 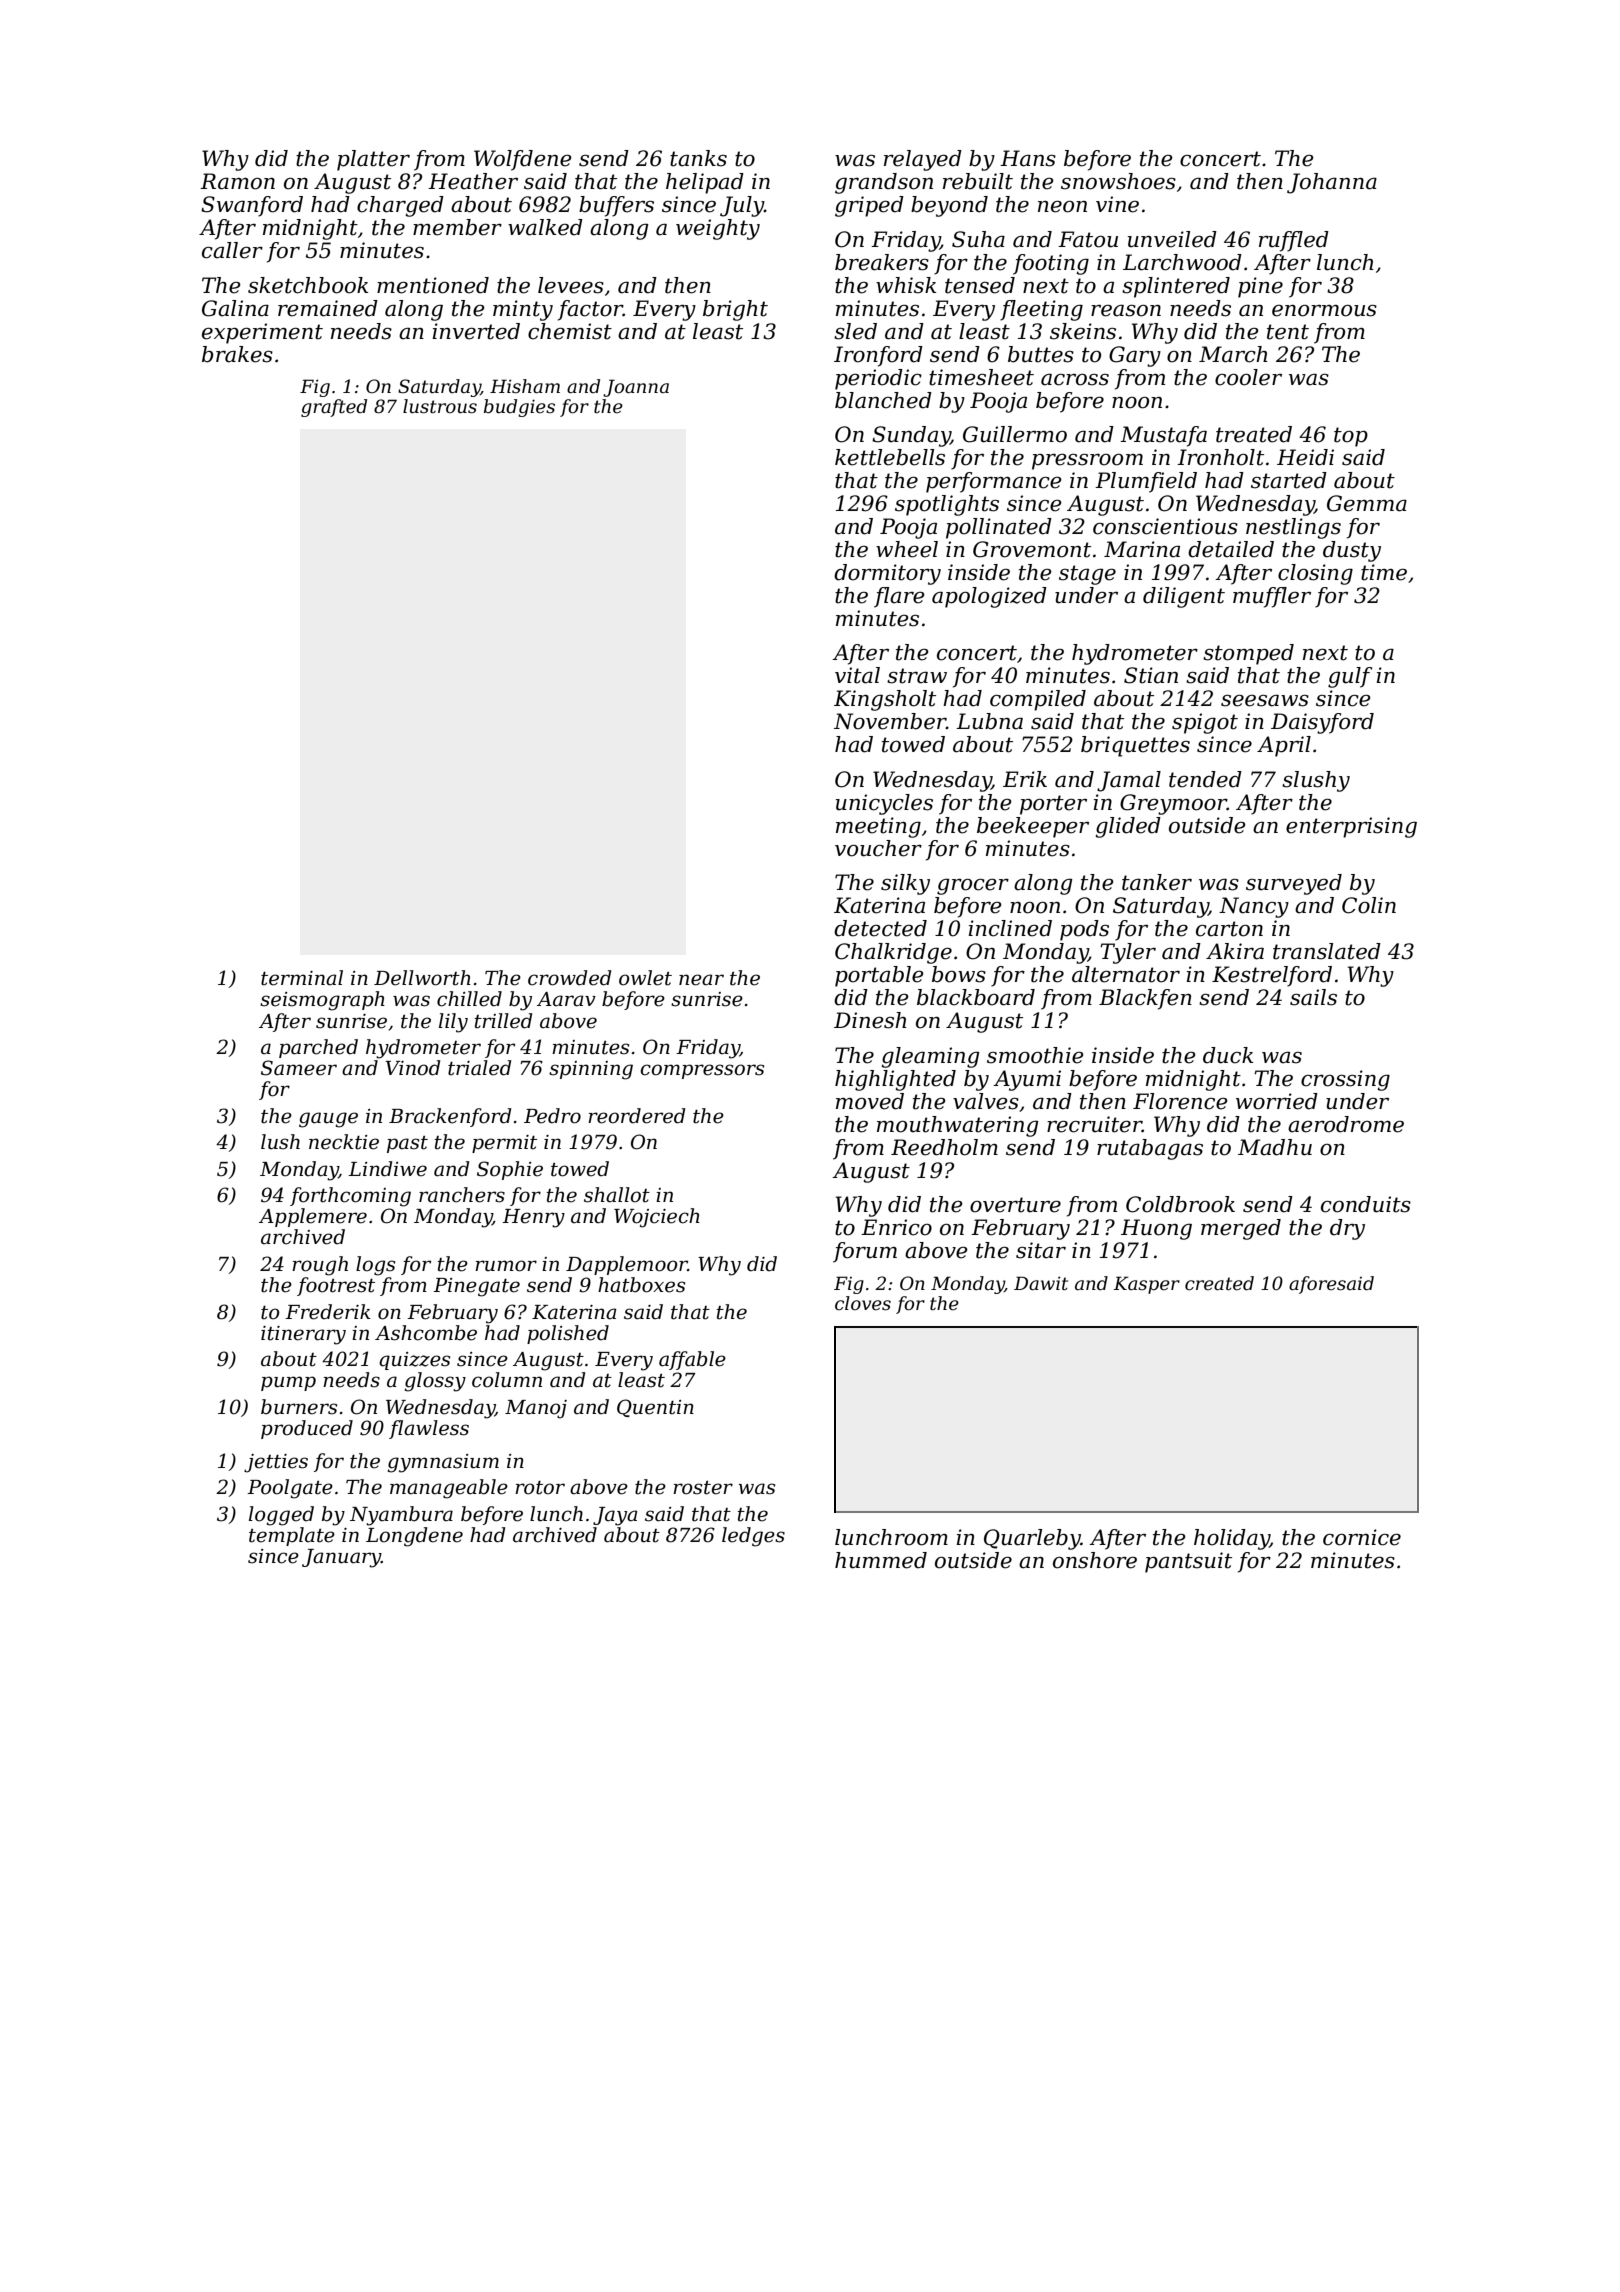 What do you see at coordinates (702, 1071) in the image?
I see `compressors` at bounding box center [702, 1071].
